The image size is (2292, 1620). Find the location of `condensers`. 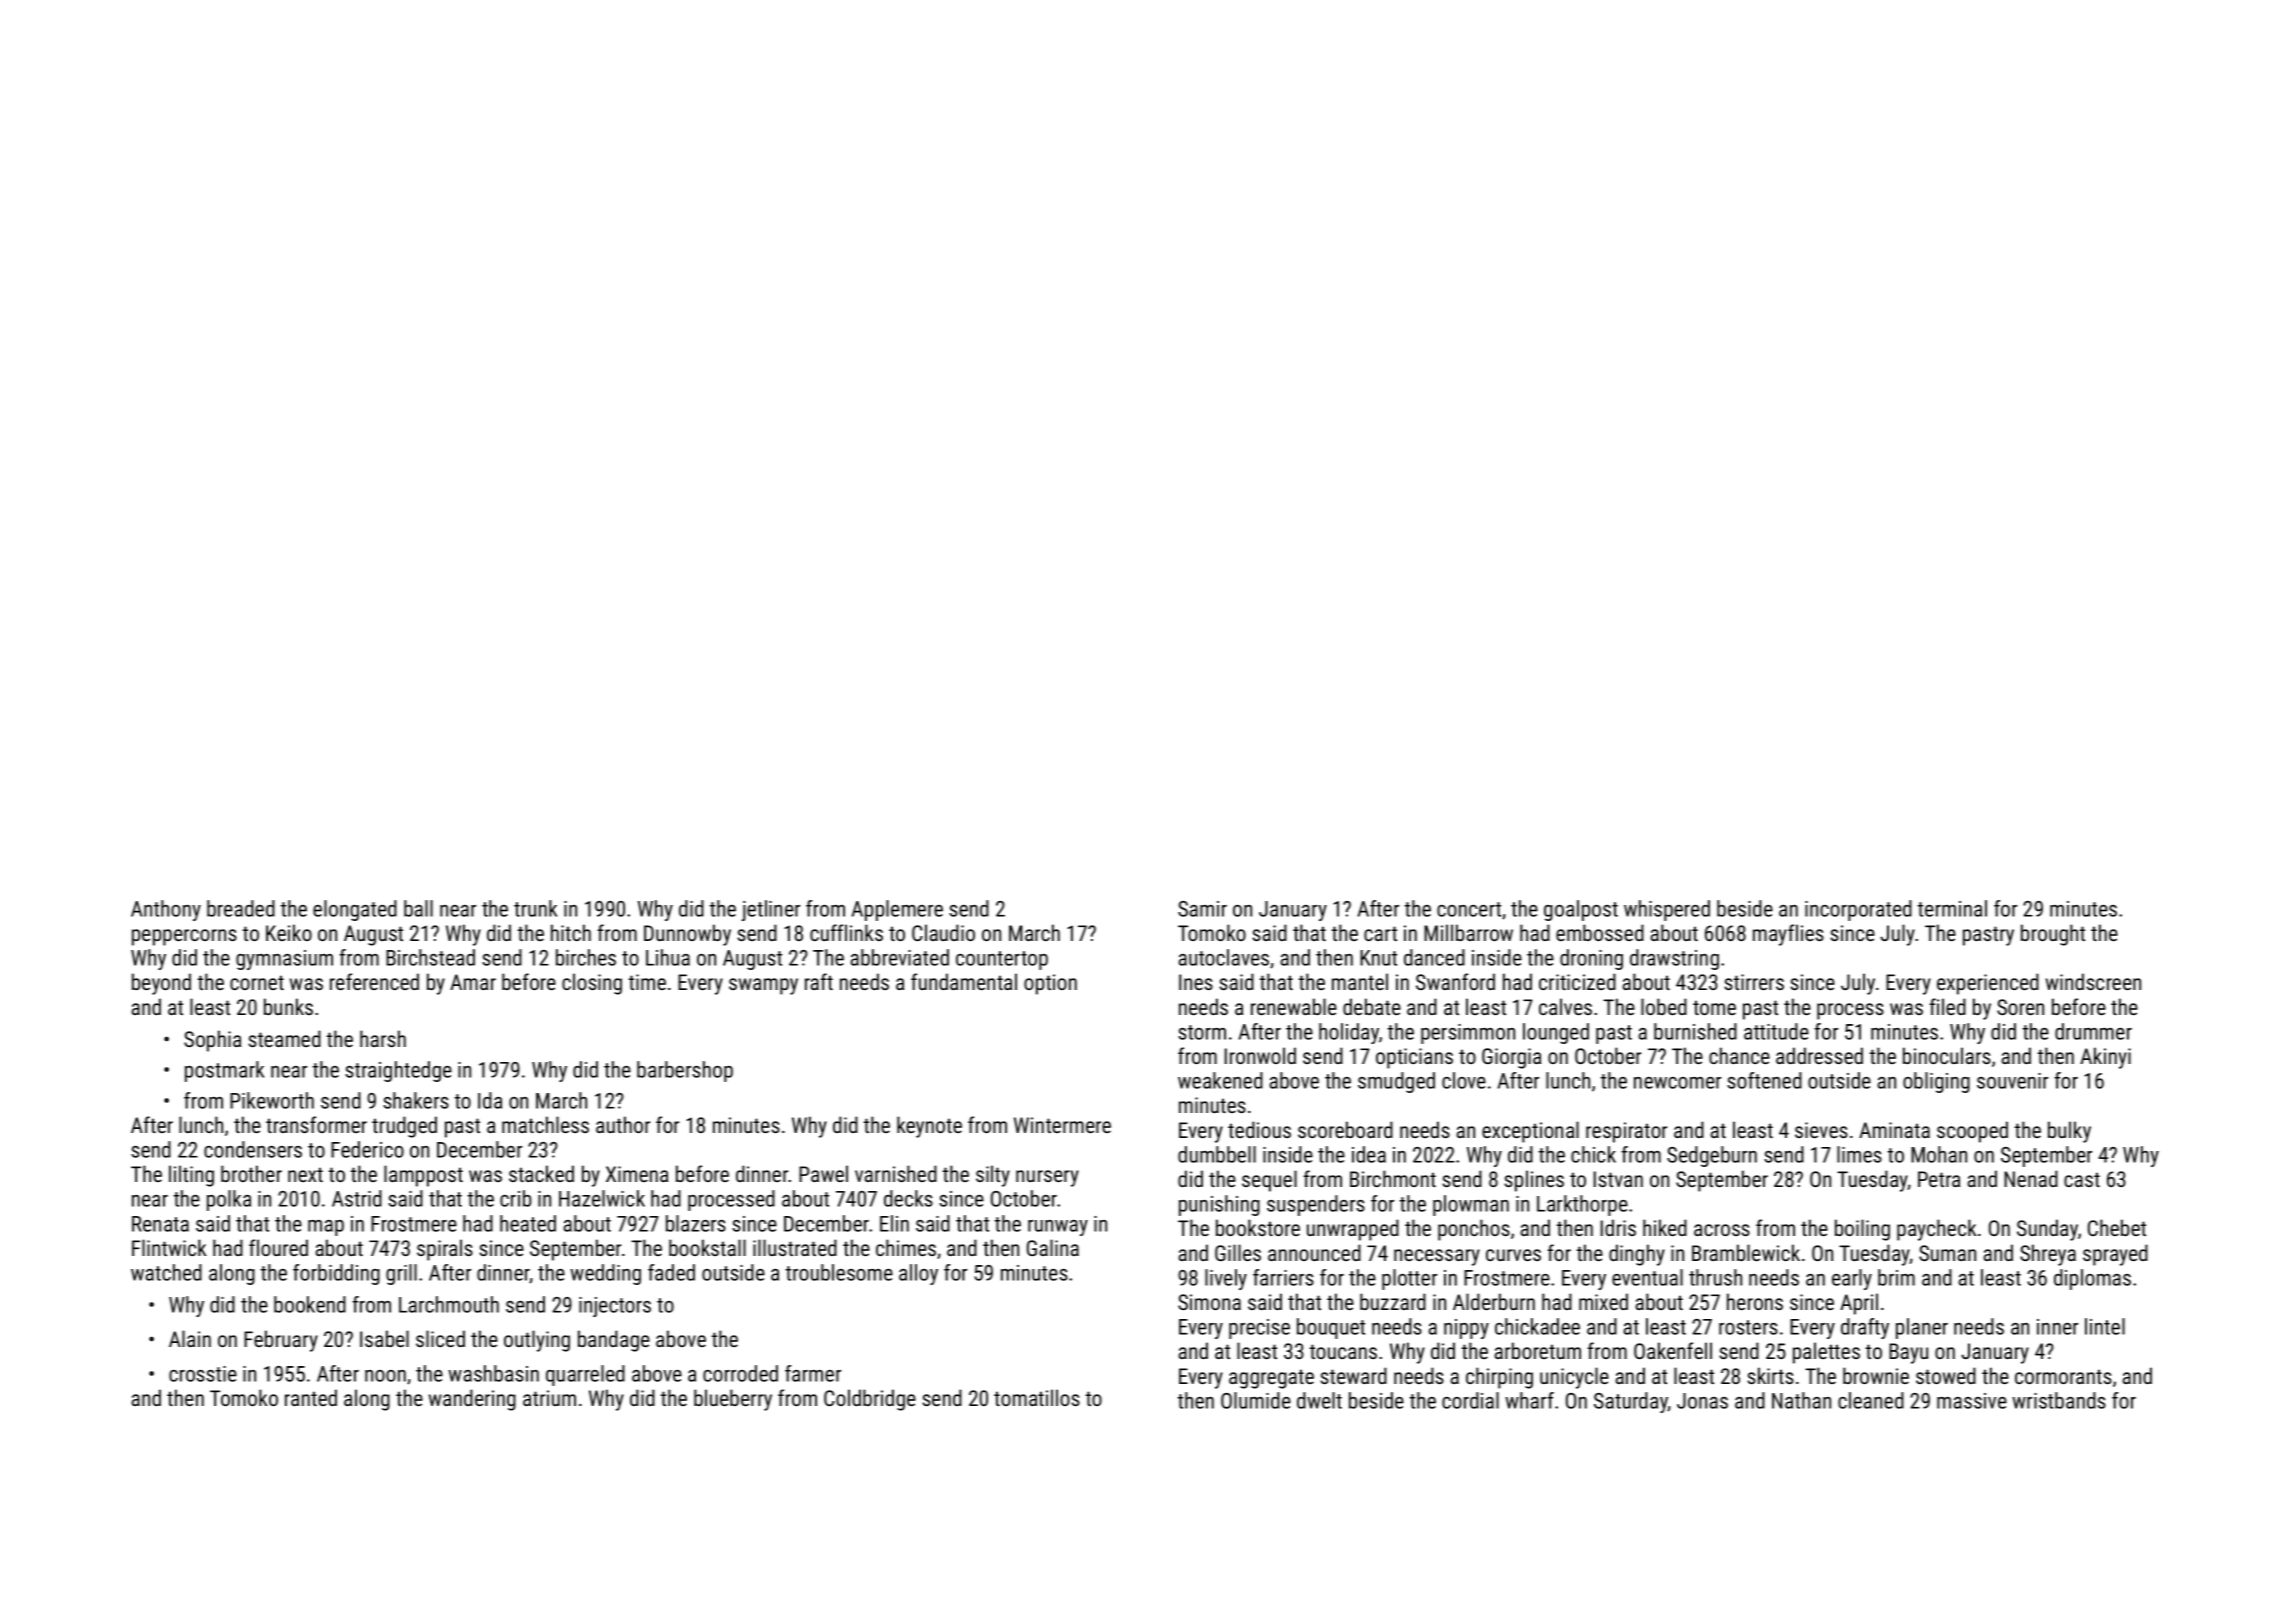

condensers is located at coordinates (253, 1149).
